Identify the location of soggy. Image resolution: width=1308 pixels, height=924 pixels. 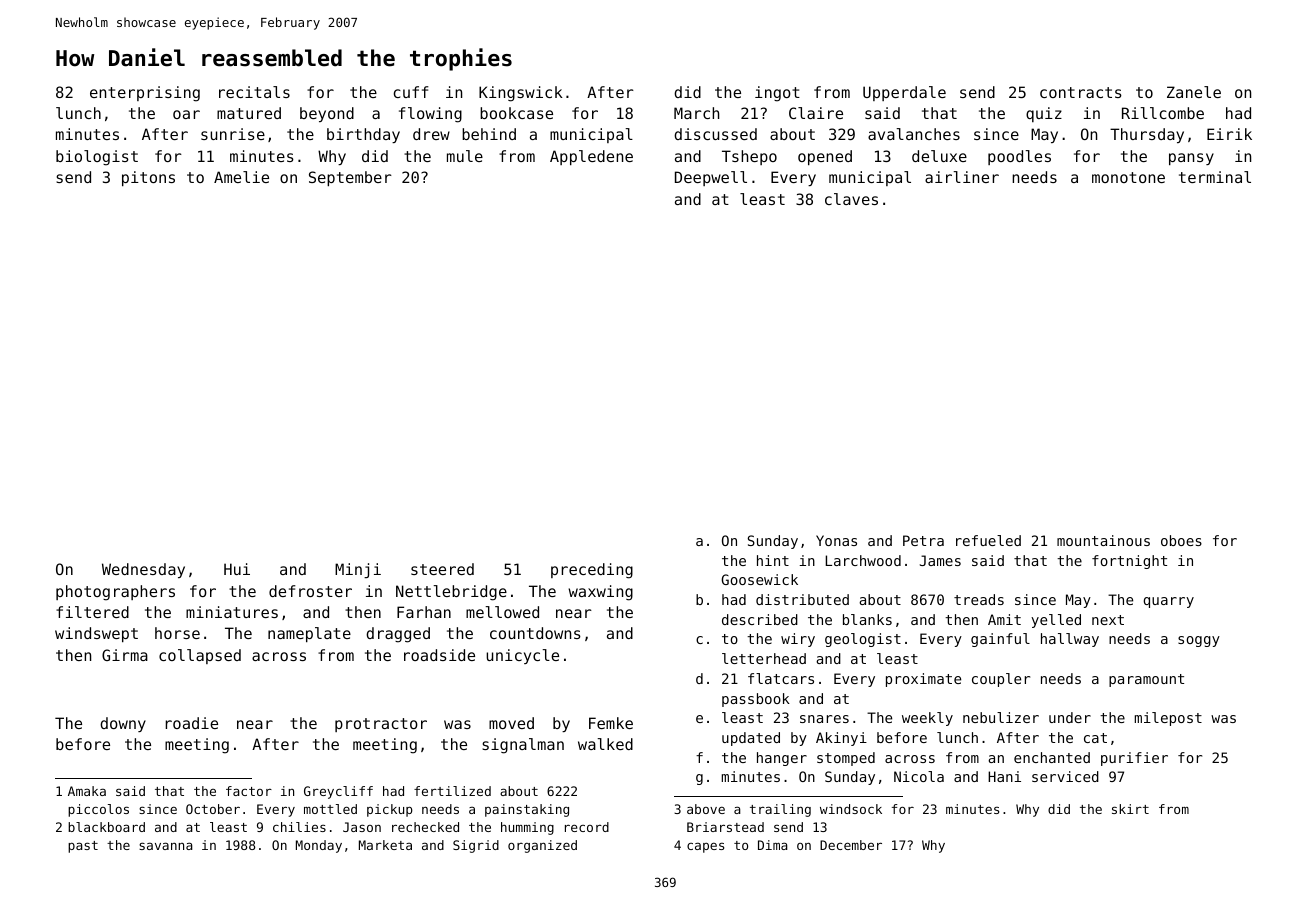
(1199, 641).
